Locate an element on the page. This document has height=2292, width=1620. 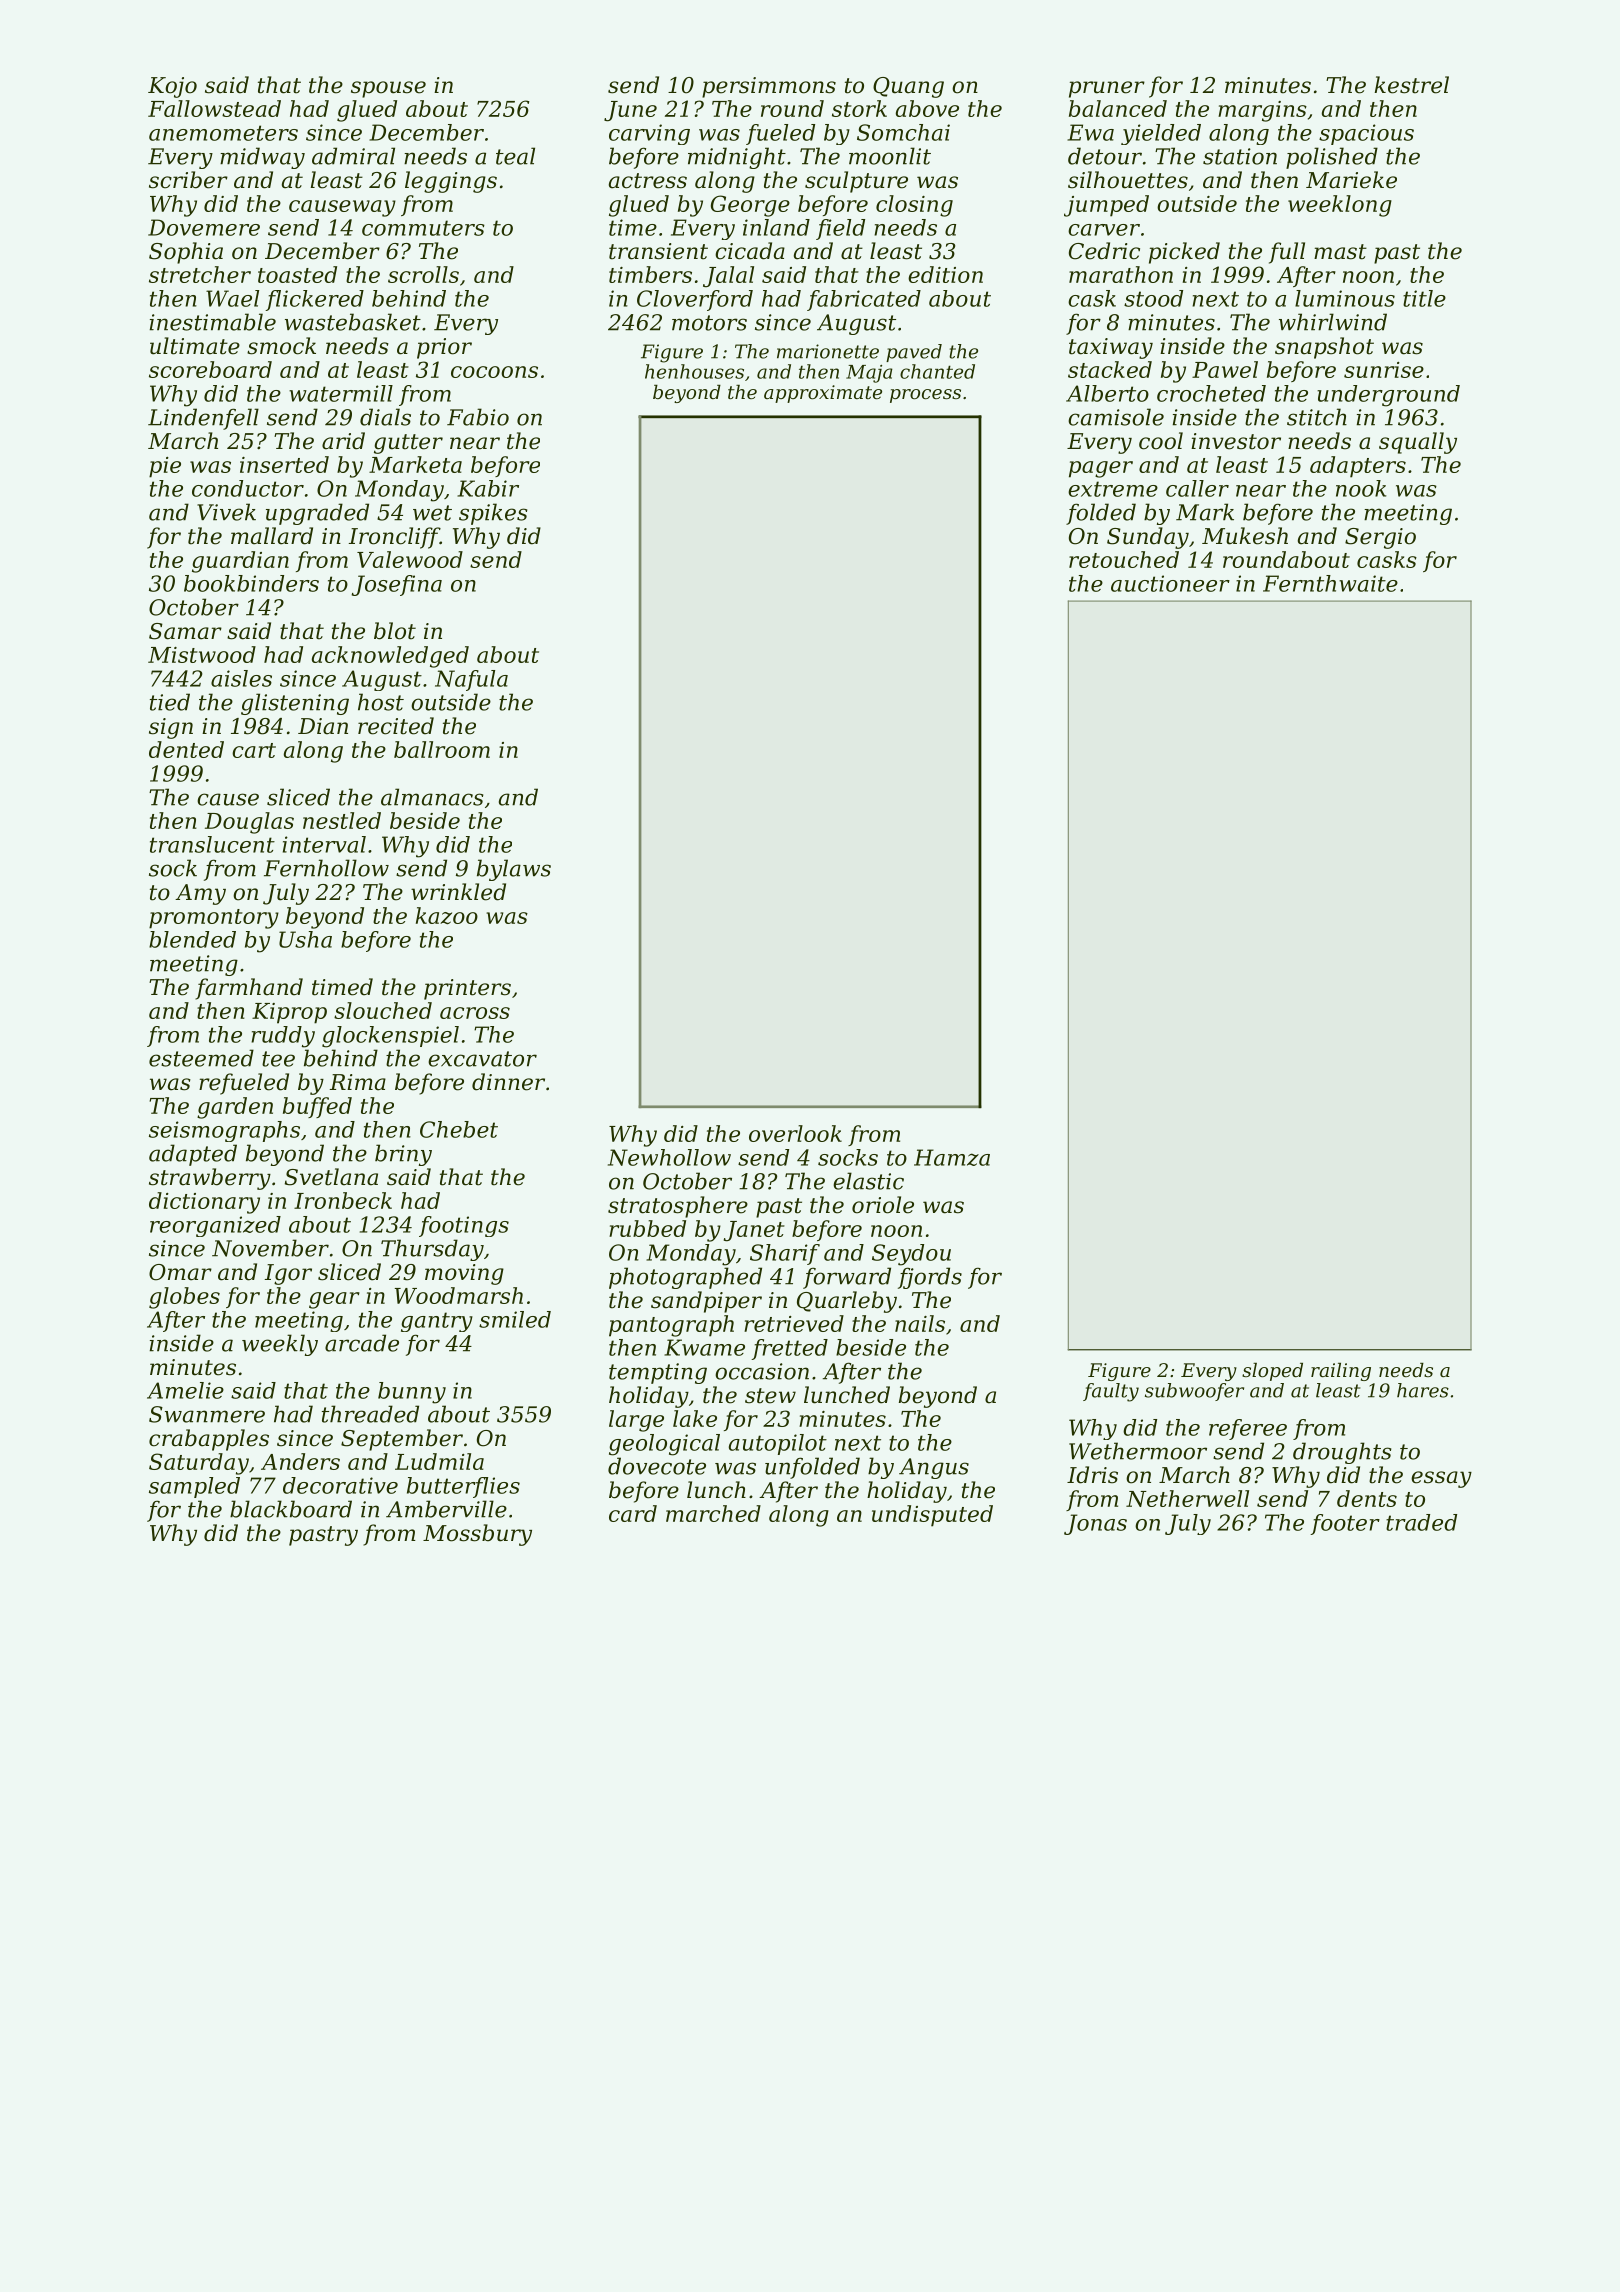
fretted is located at coordinates (789, 1349).
